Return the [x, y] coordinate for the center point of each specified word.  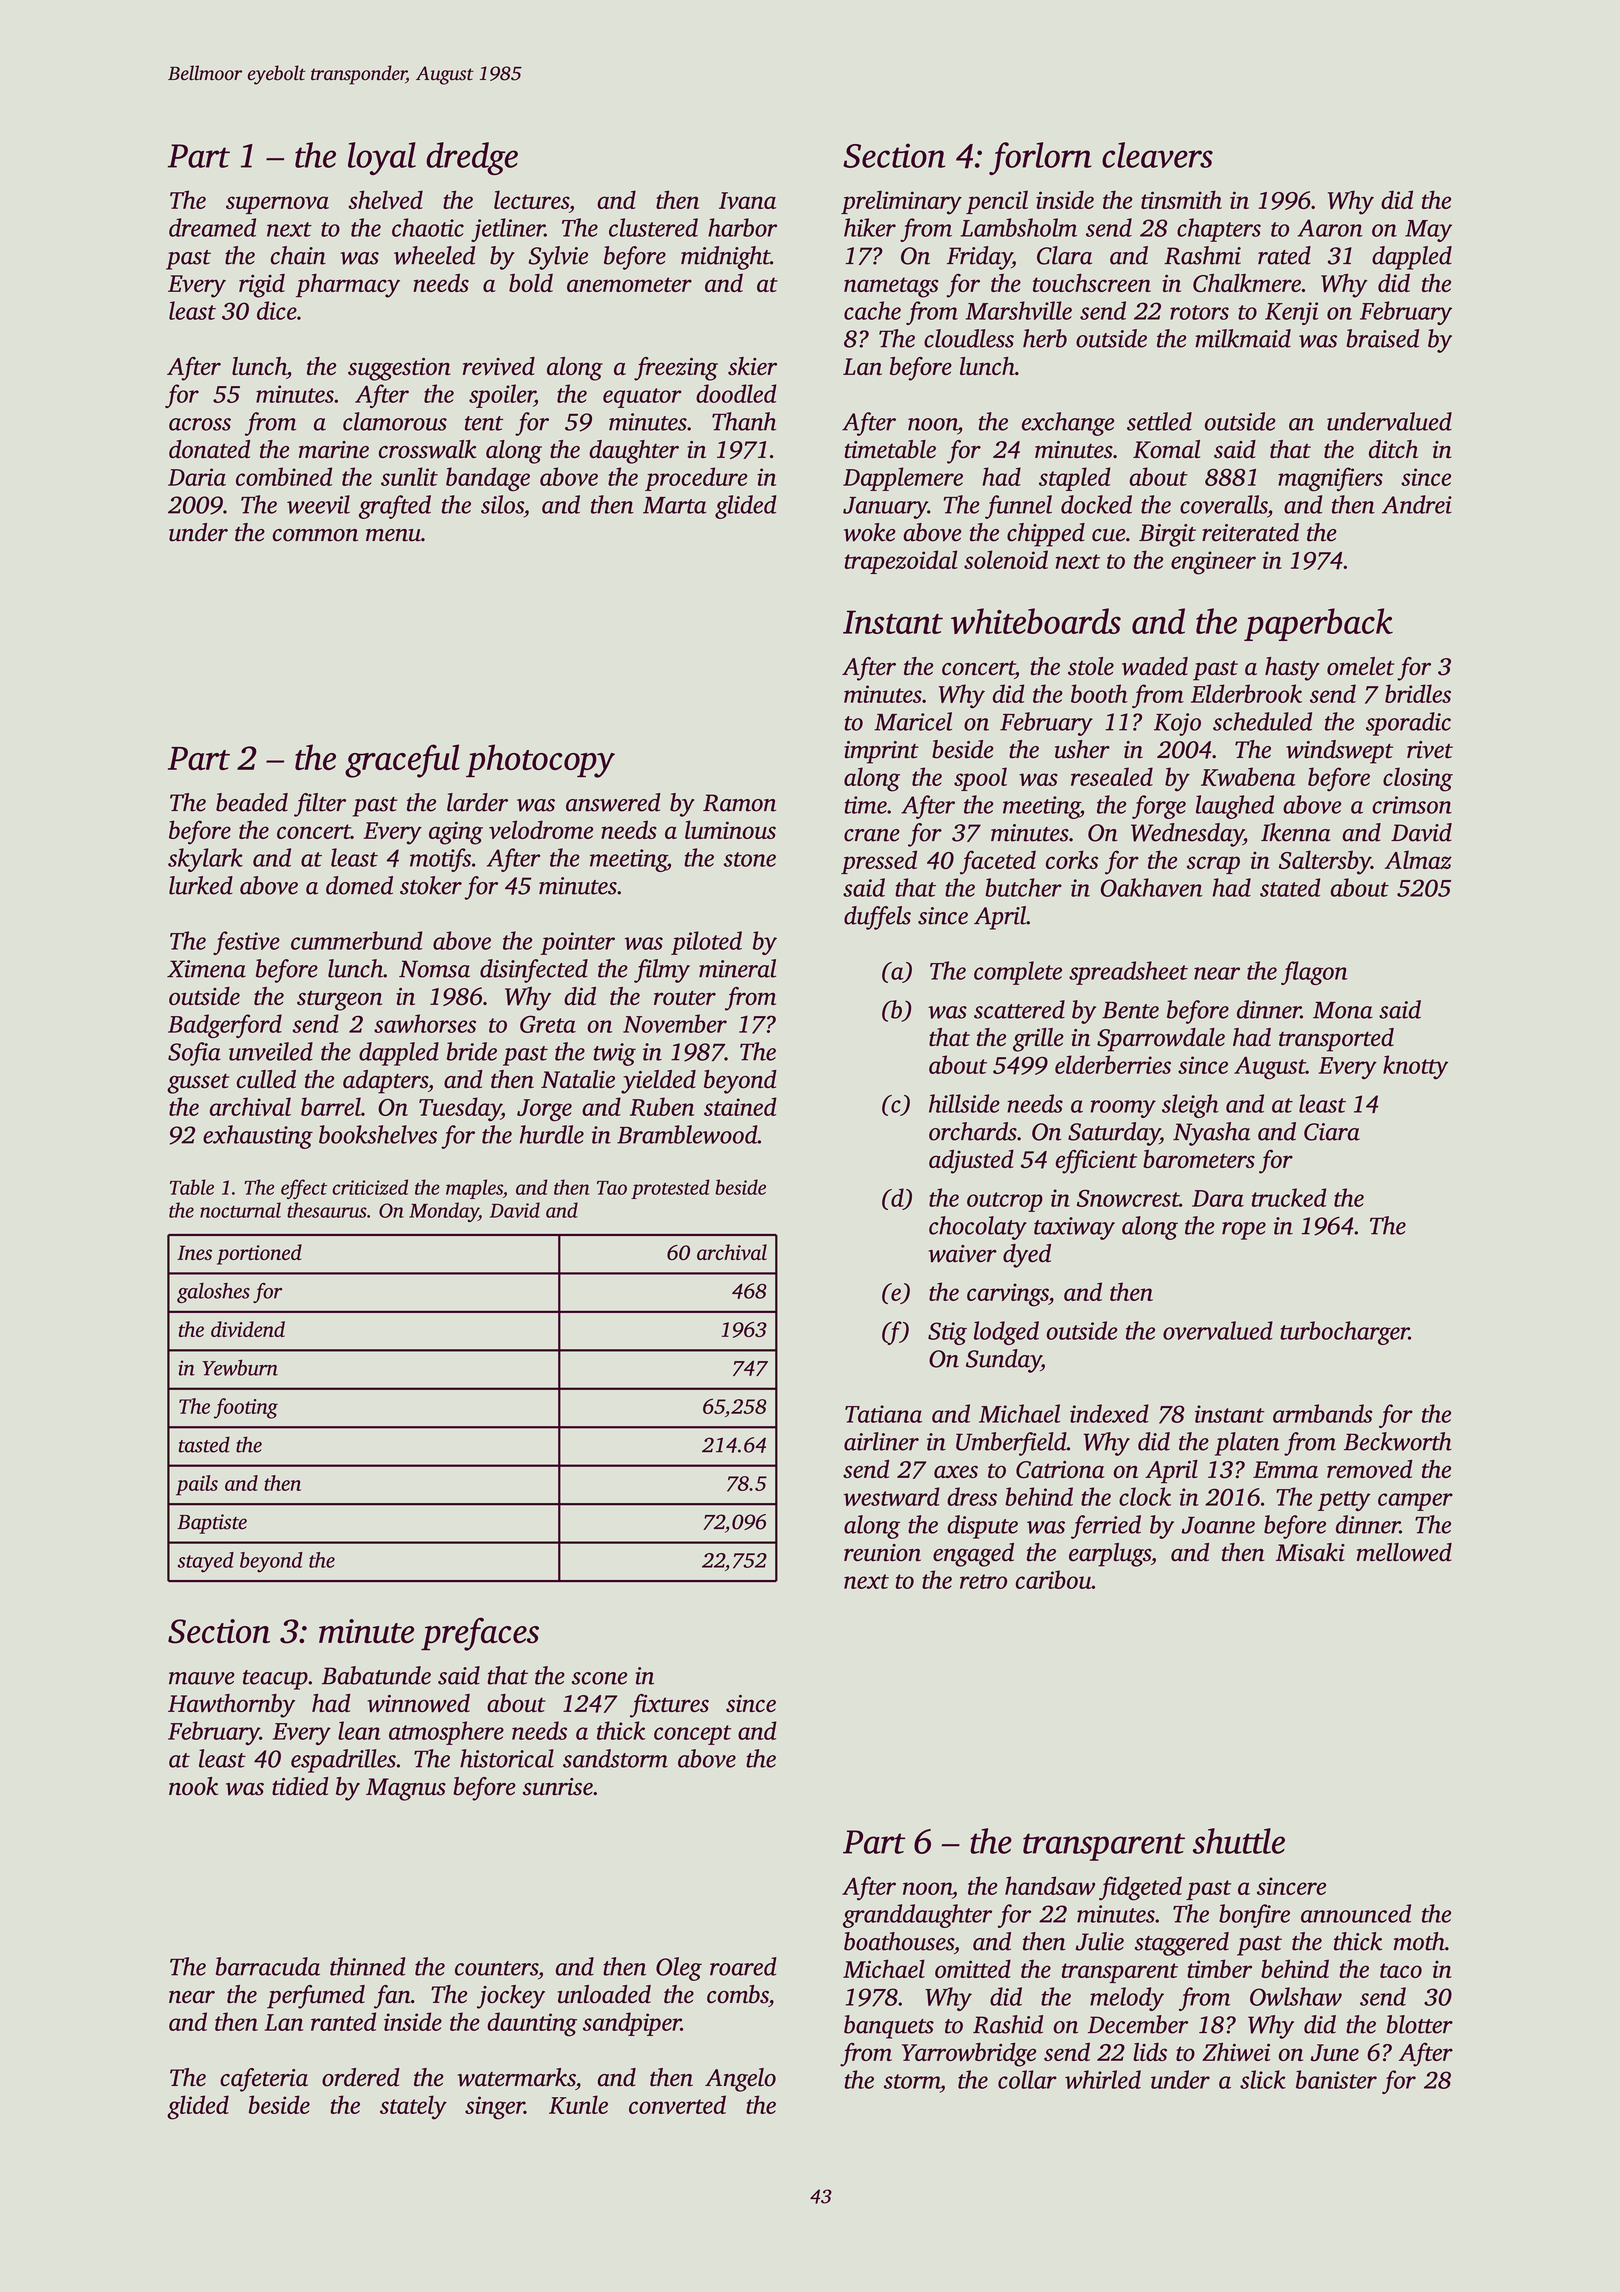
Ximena [206, 969]
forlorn [1040, 158]
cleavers [1157, 155]
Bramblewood [687, 1134]
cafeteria [264, 2080]
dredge [472, 158]
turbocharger [1344, 1333]
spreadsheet [1128, 973]
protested [670, 1189]
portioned [259, 1254]
